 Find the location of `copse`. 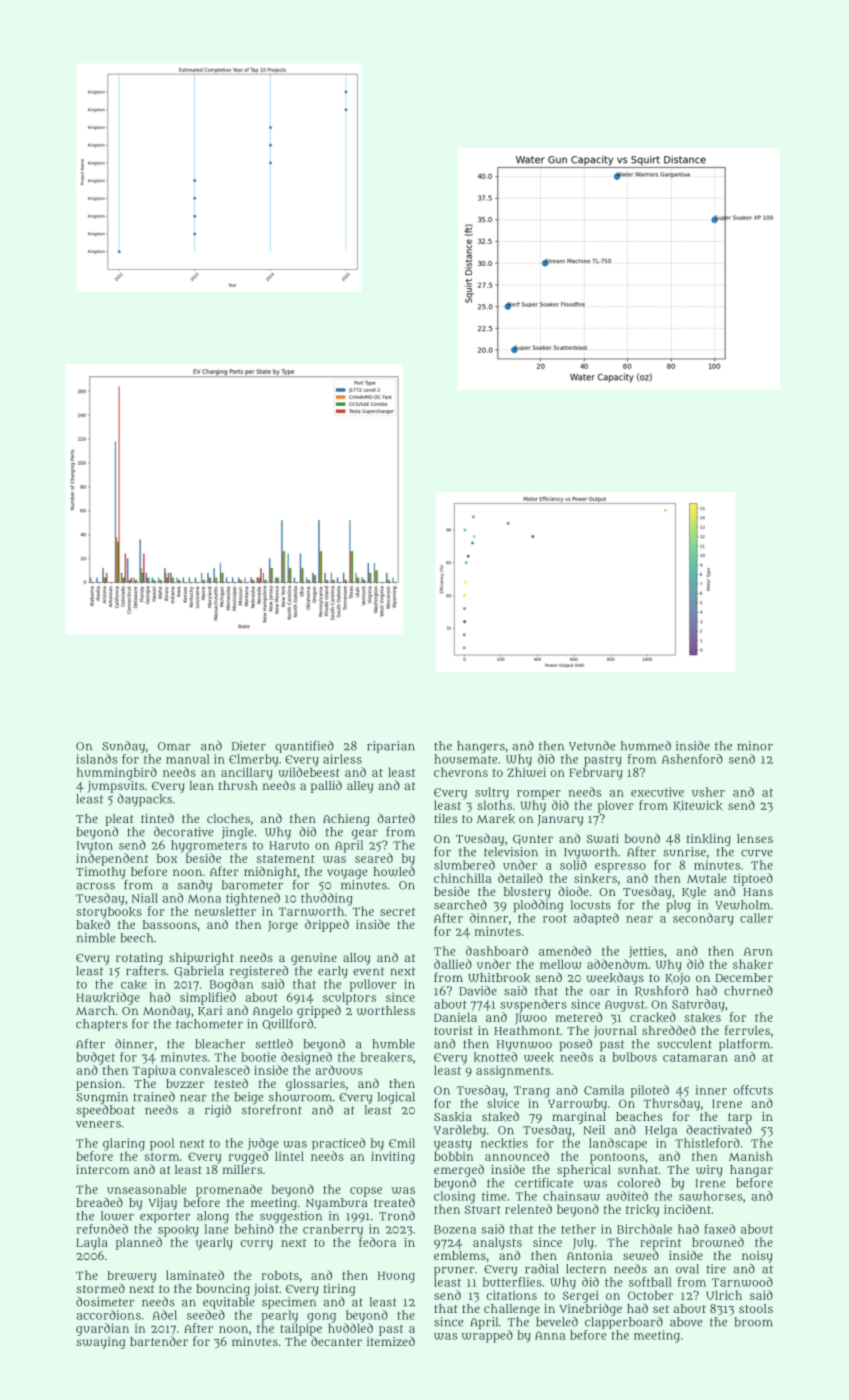

copse is located at coordinates (366, 1192).
